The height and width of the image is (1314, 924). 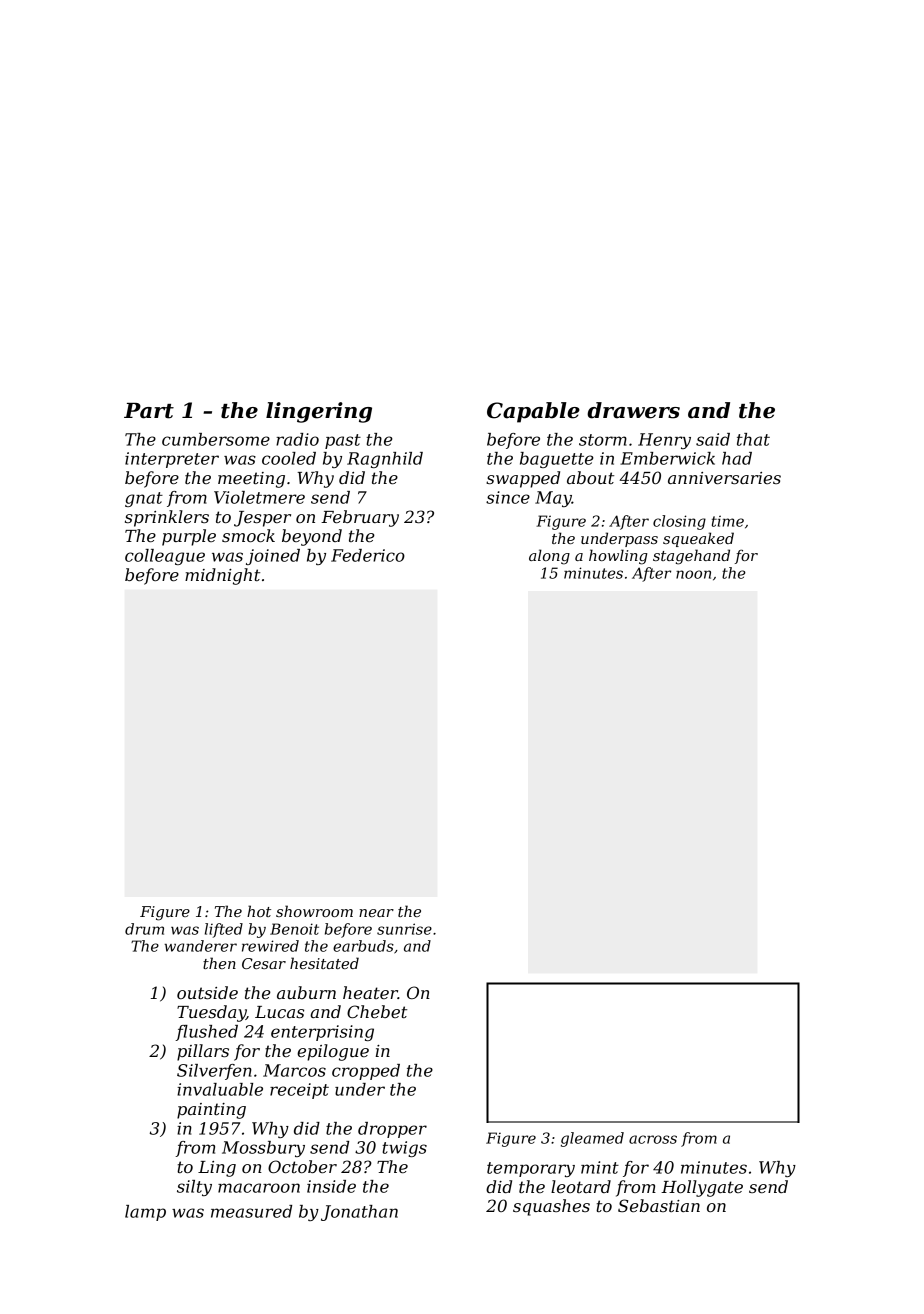 I want to click on noon, so click(x=693, y=574).
